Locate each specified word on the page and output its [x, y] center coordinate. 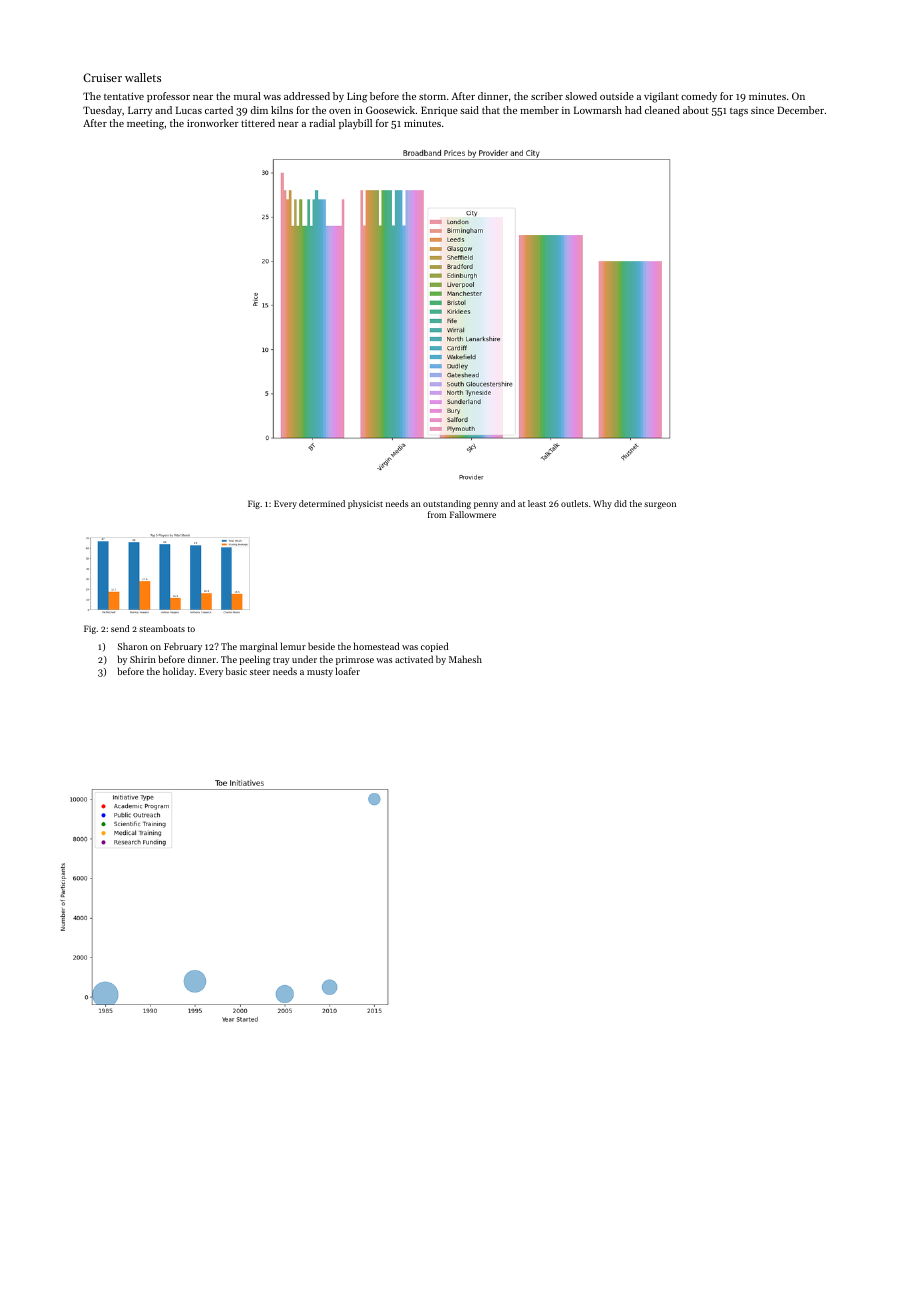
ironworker [213, 123]
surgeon [660, 505]
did [620, 503]
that [491, 110]
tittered [258, 123]
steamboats [162, 628]
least [537, 503]
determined [322, 503]
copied [434, 647]
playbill [355, 124]
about [696, 110]
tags [739, 112]
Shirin [143, 659]
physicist [365, 504]
